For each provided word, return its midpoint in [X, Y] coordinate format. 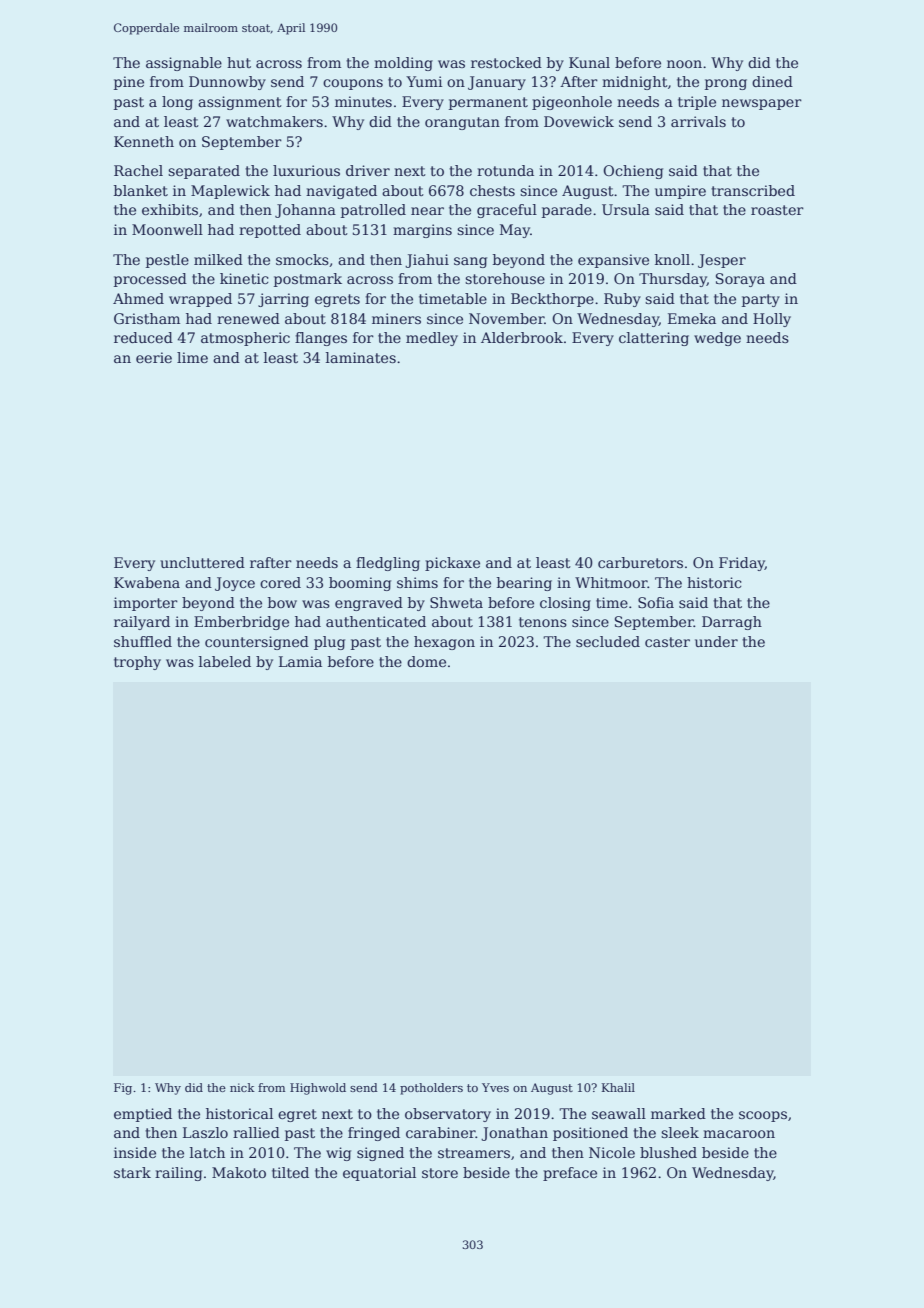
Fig [123, 1089]
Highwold [318, 1089]
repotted [270, 231]
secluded [608, 641]
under [716, 641]
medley [432, 339]
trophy [137, 663]
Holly [772, 320]
